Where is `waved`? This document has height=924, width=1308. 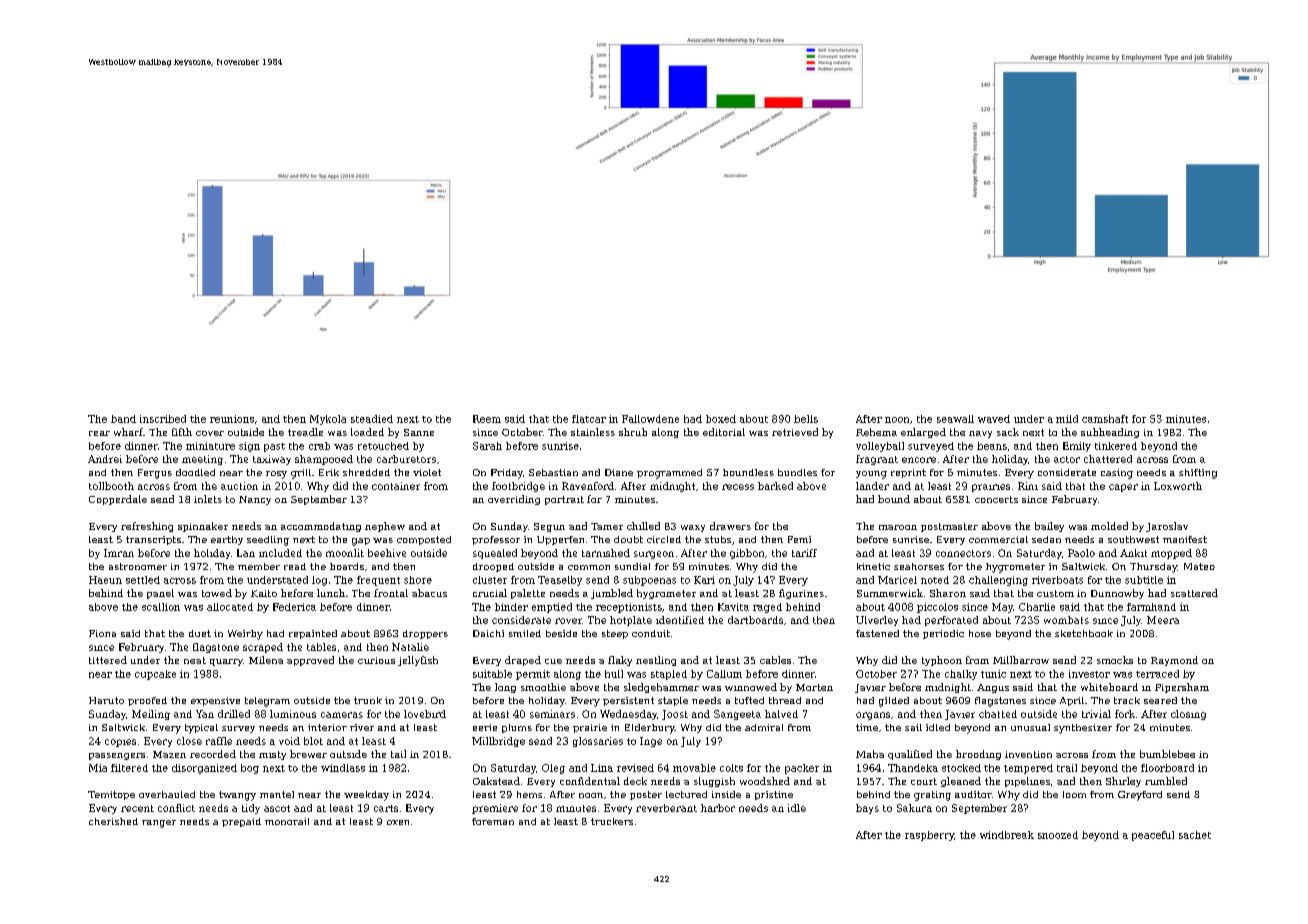 waved is located at coordinates (994, 419).
